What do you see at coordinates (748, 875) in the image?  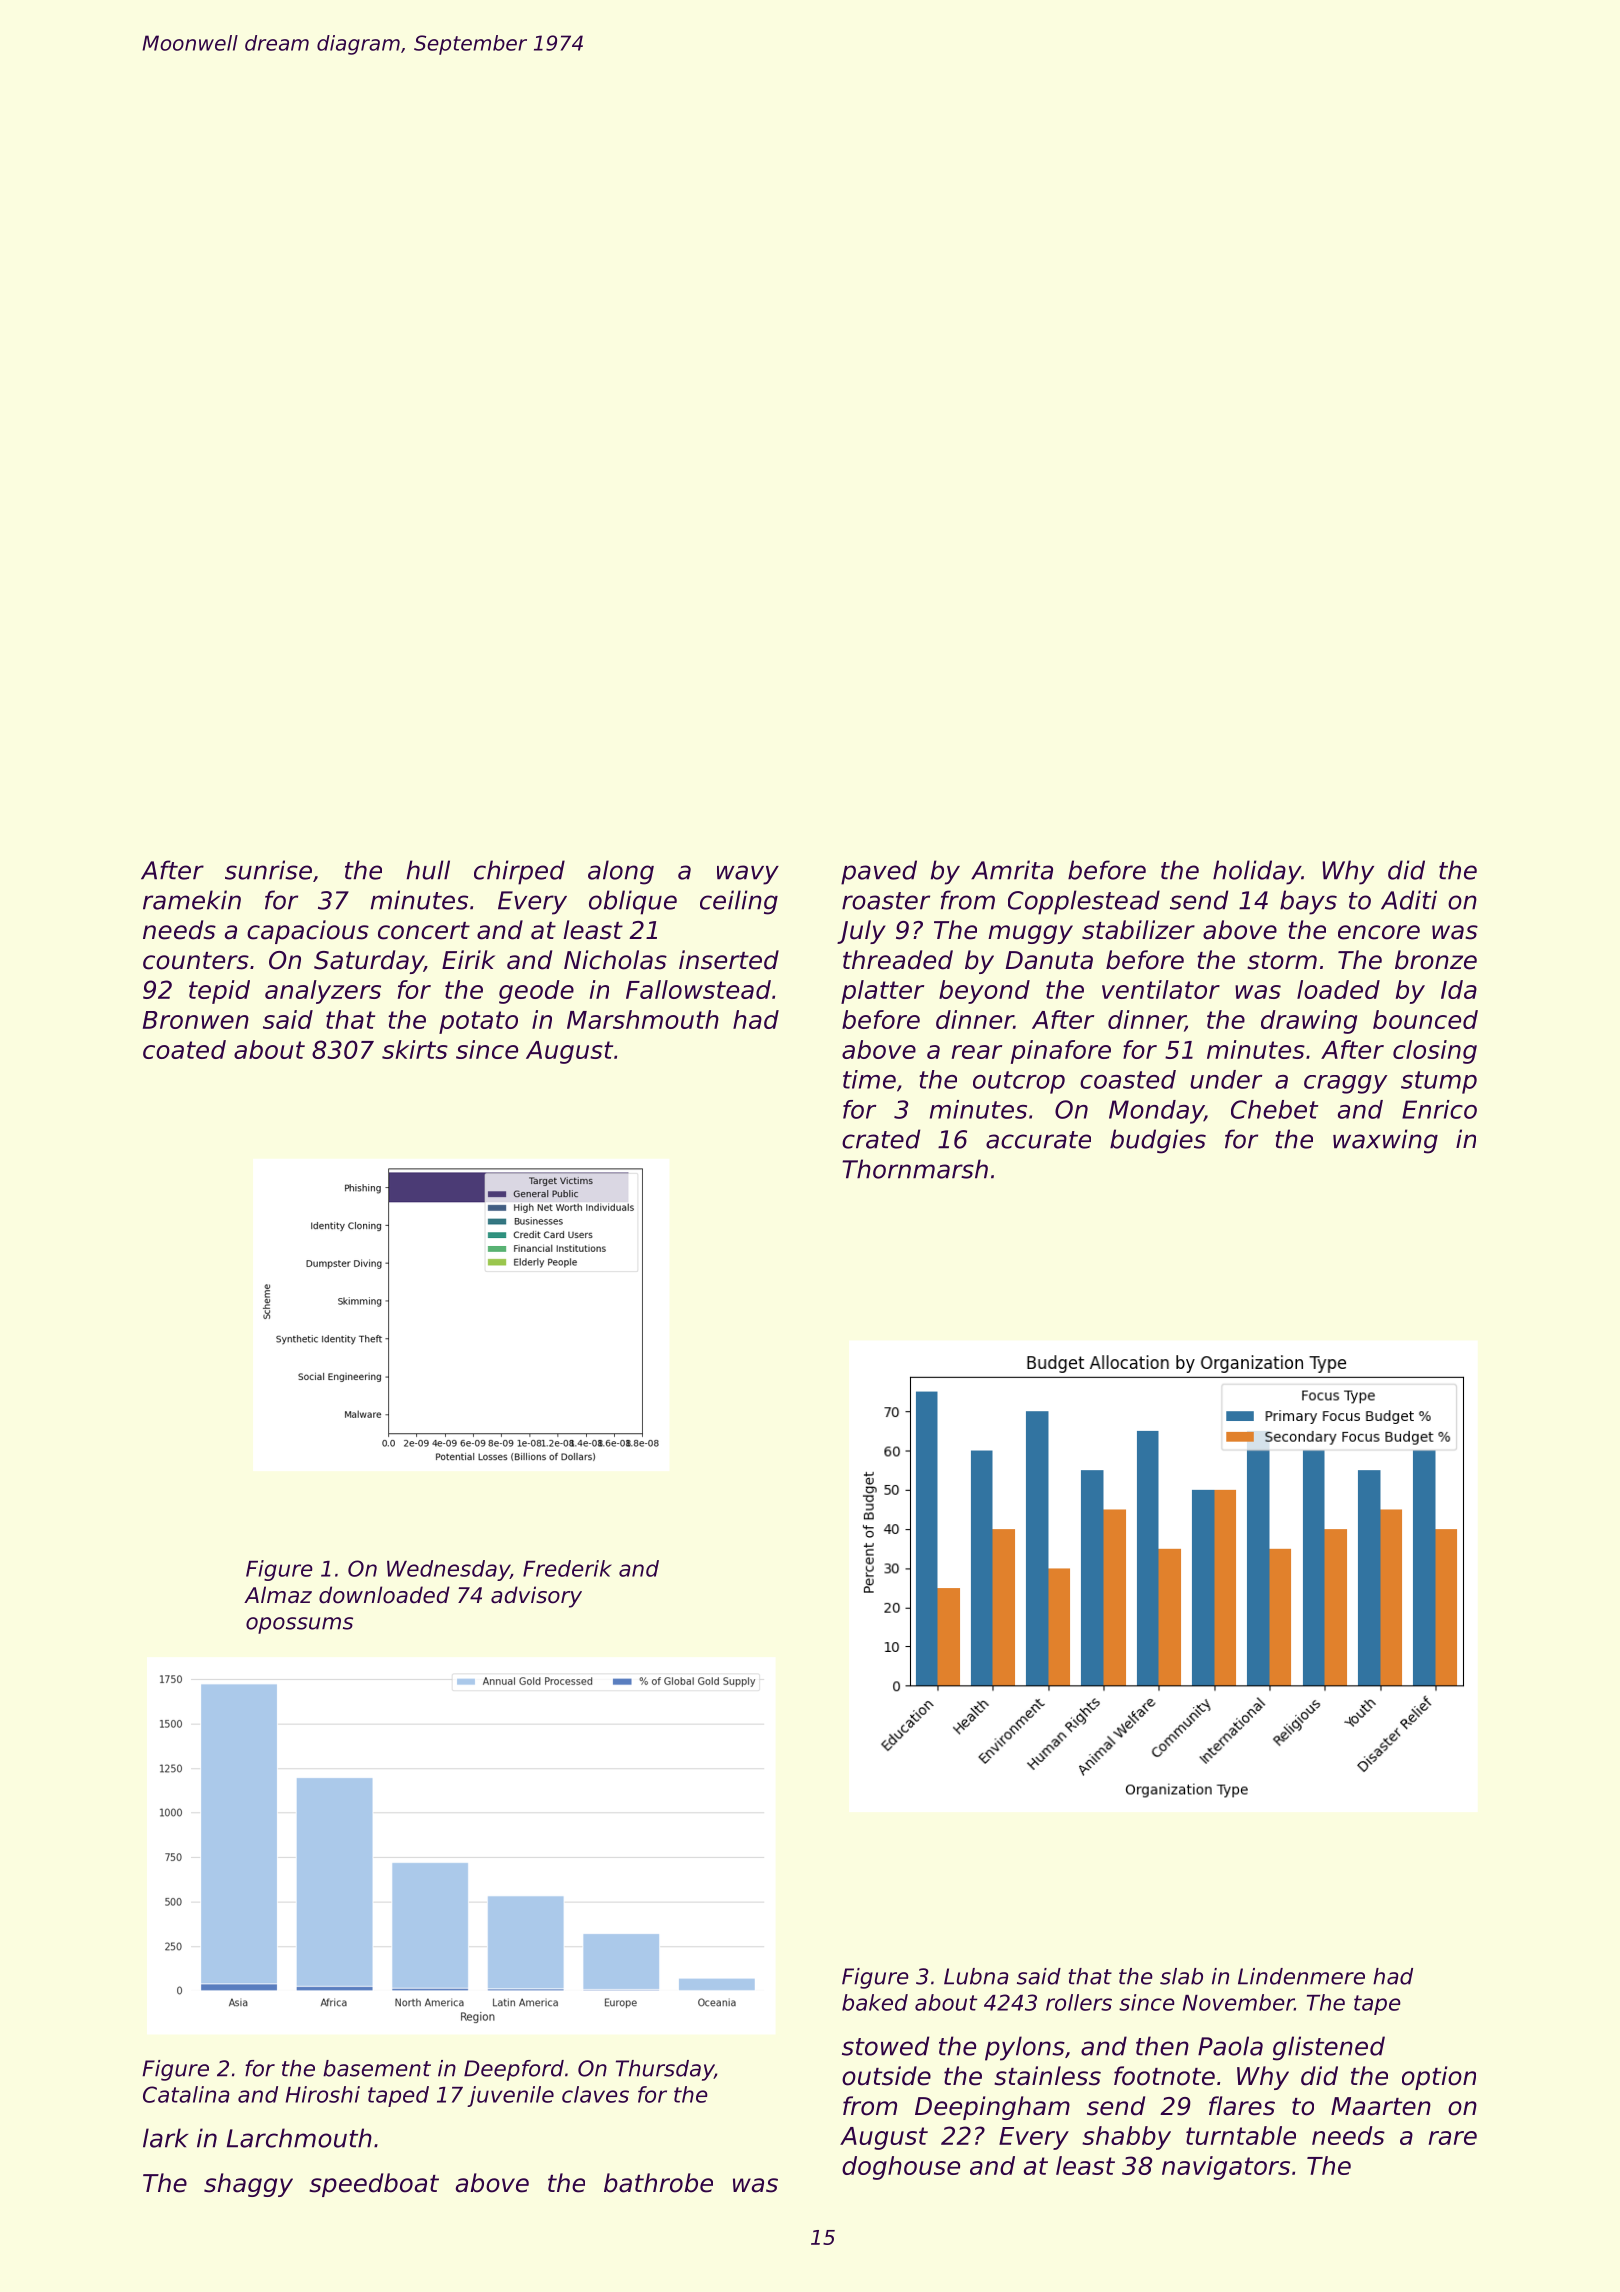 I see `wavy` at bounding box center [748, 875].
